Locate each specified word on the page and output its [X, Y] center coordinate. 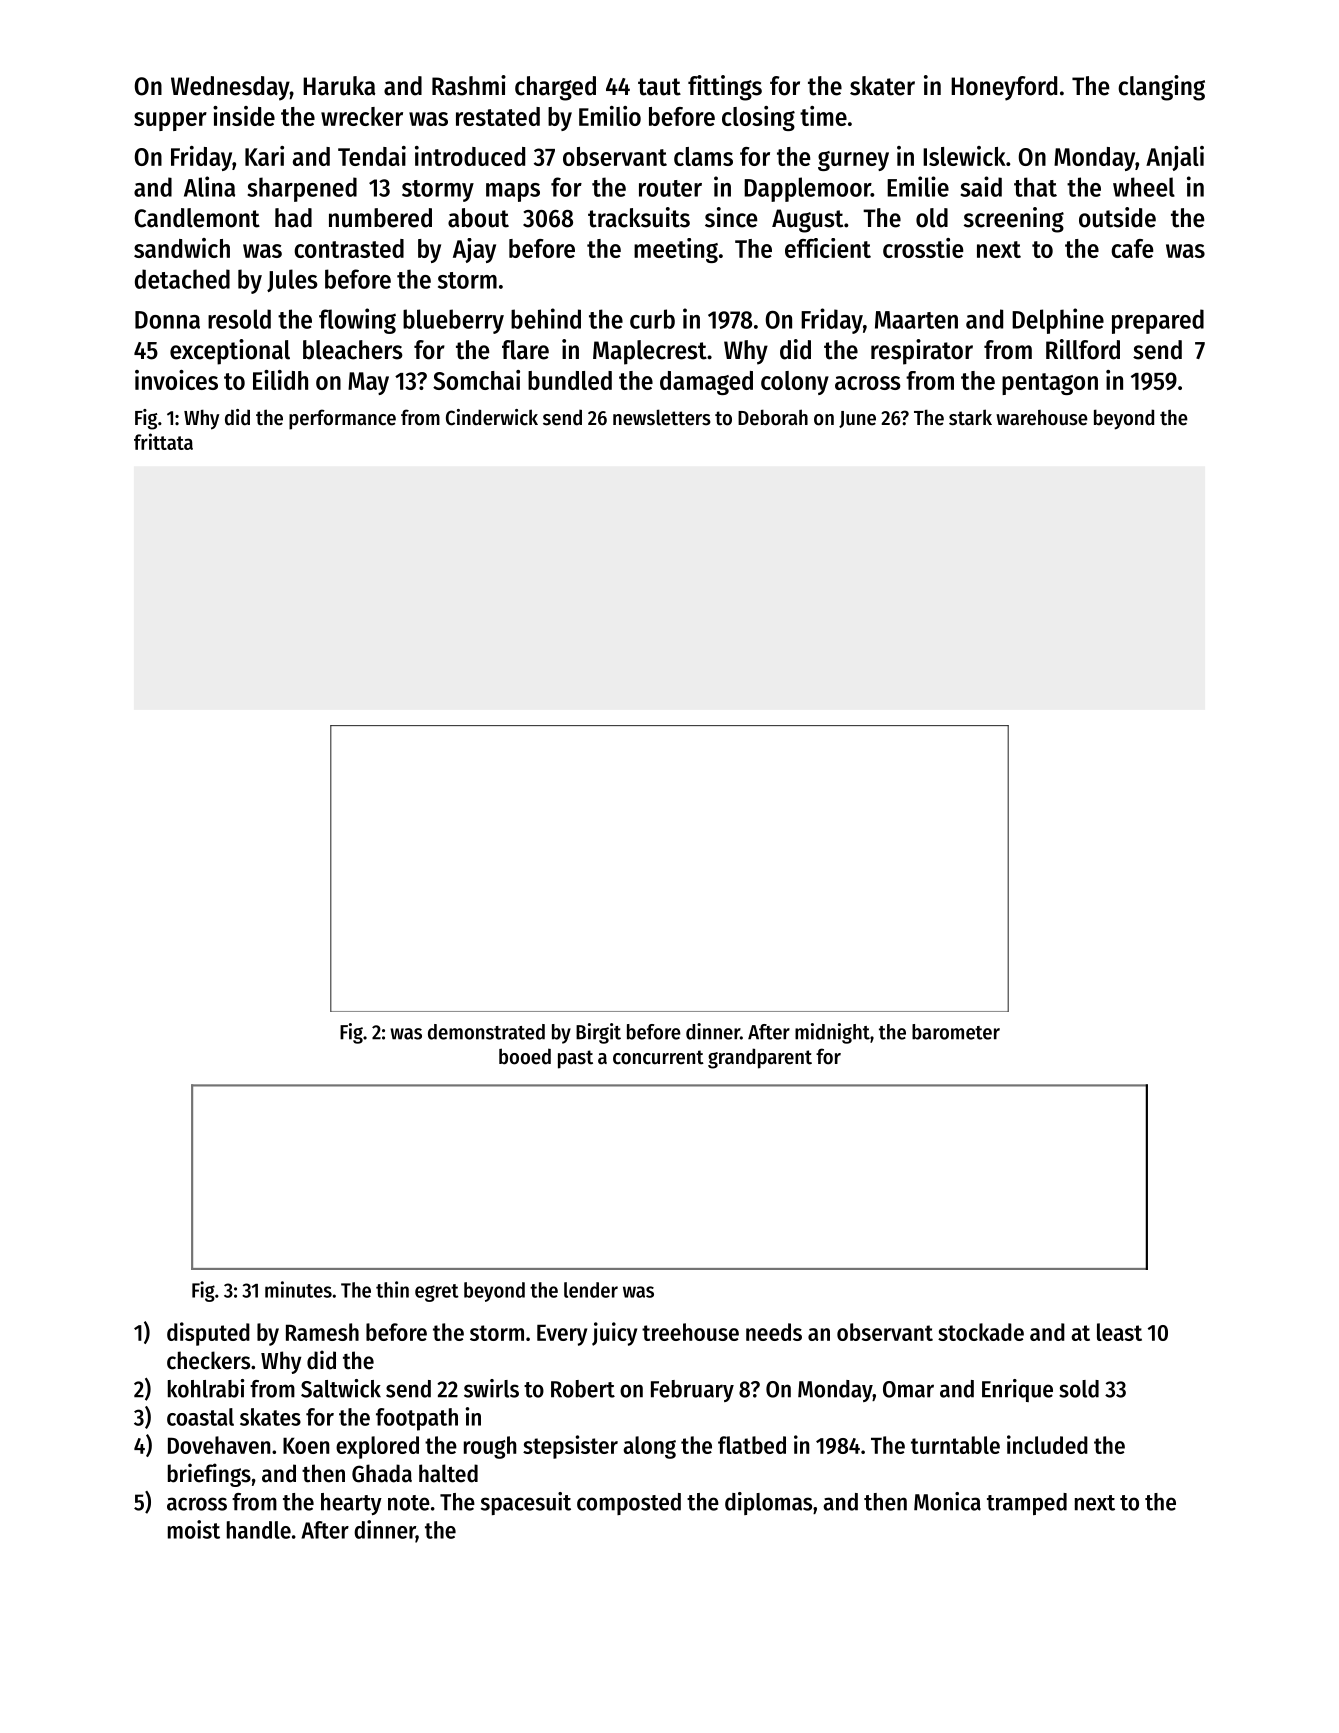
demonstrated [486, 1032]
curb [652, 319]
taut [659, 87]
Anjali [1175, 158]
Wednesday [230, 88]
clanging [1161, 88]
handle [259, 1530]
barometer [956, 1032]
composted [629, 1504]
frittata [163, 441]
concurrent [658, 1057]
